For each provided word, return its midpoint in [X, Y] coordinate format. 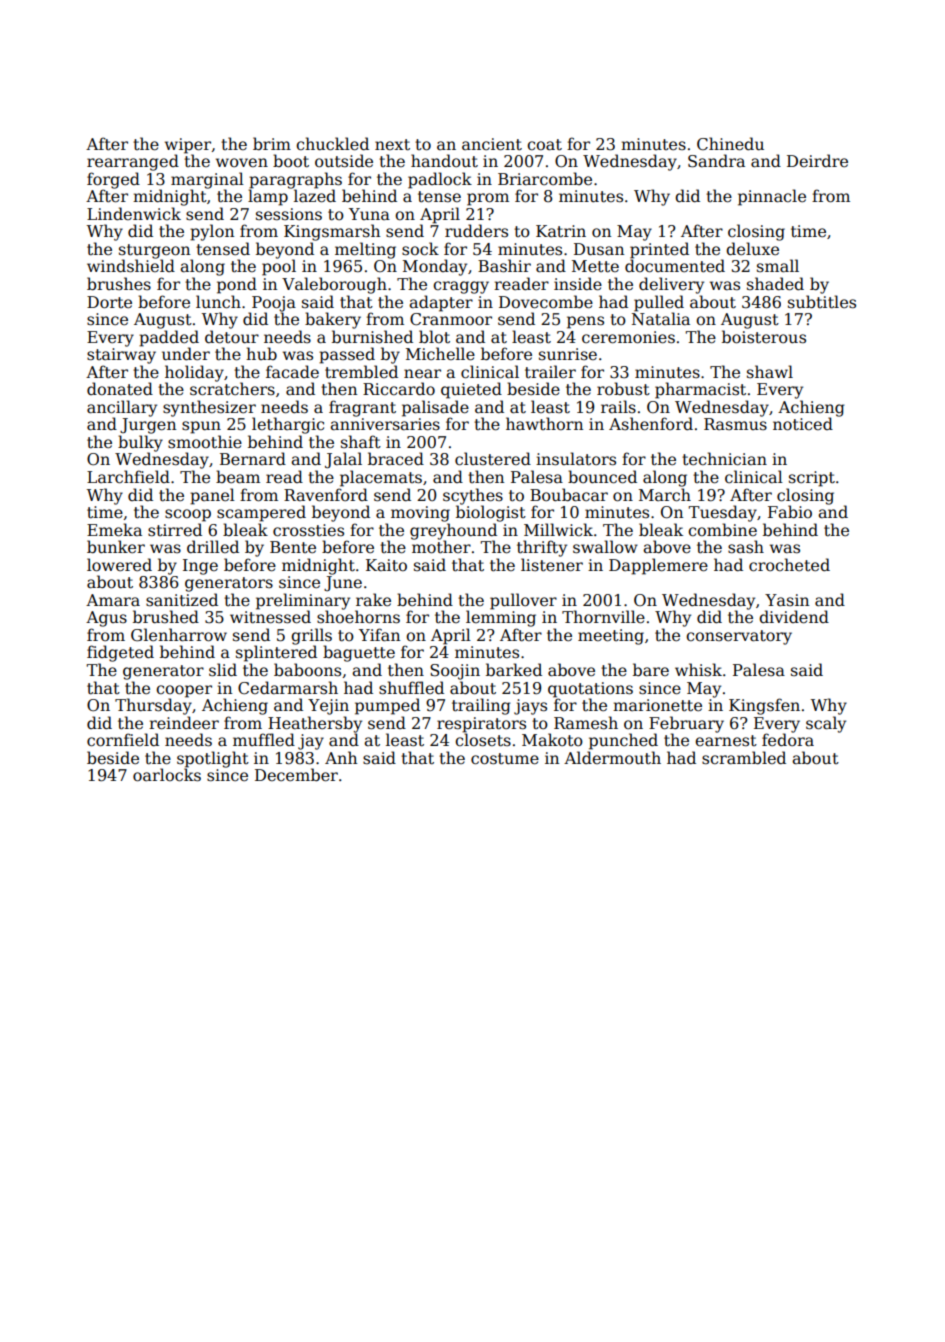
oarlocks [167, 775]
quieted [471, 390]
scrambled [744, 758]
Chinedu [730, 144]
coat [544, 145]
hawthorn [544, 424]
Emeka [114, 530]
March [665, 495]
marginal [207, 180]
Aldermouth [612, 758]
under [186, 353]
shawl [770, 372]
